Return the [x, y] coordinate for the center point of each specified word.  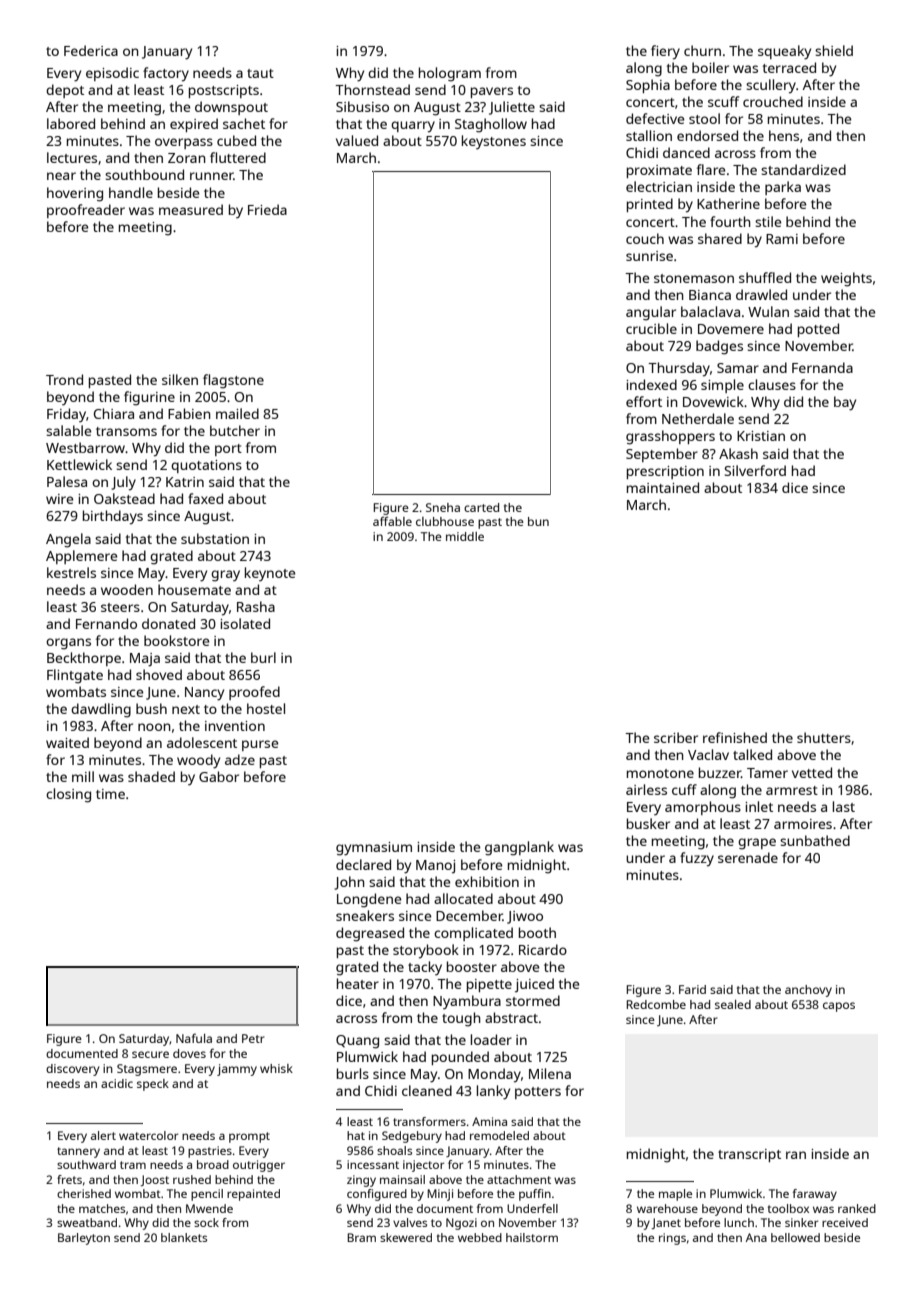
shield [834, 50]
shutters [824, 737]
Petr [253, 1038]
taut [260, 73]
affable [392, 521]
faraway [815, 1195]
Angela [68, 540]
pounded [460, 1058]
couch [645, 238]
